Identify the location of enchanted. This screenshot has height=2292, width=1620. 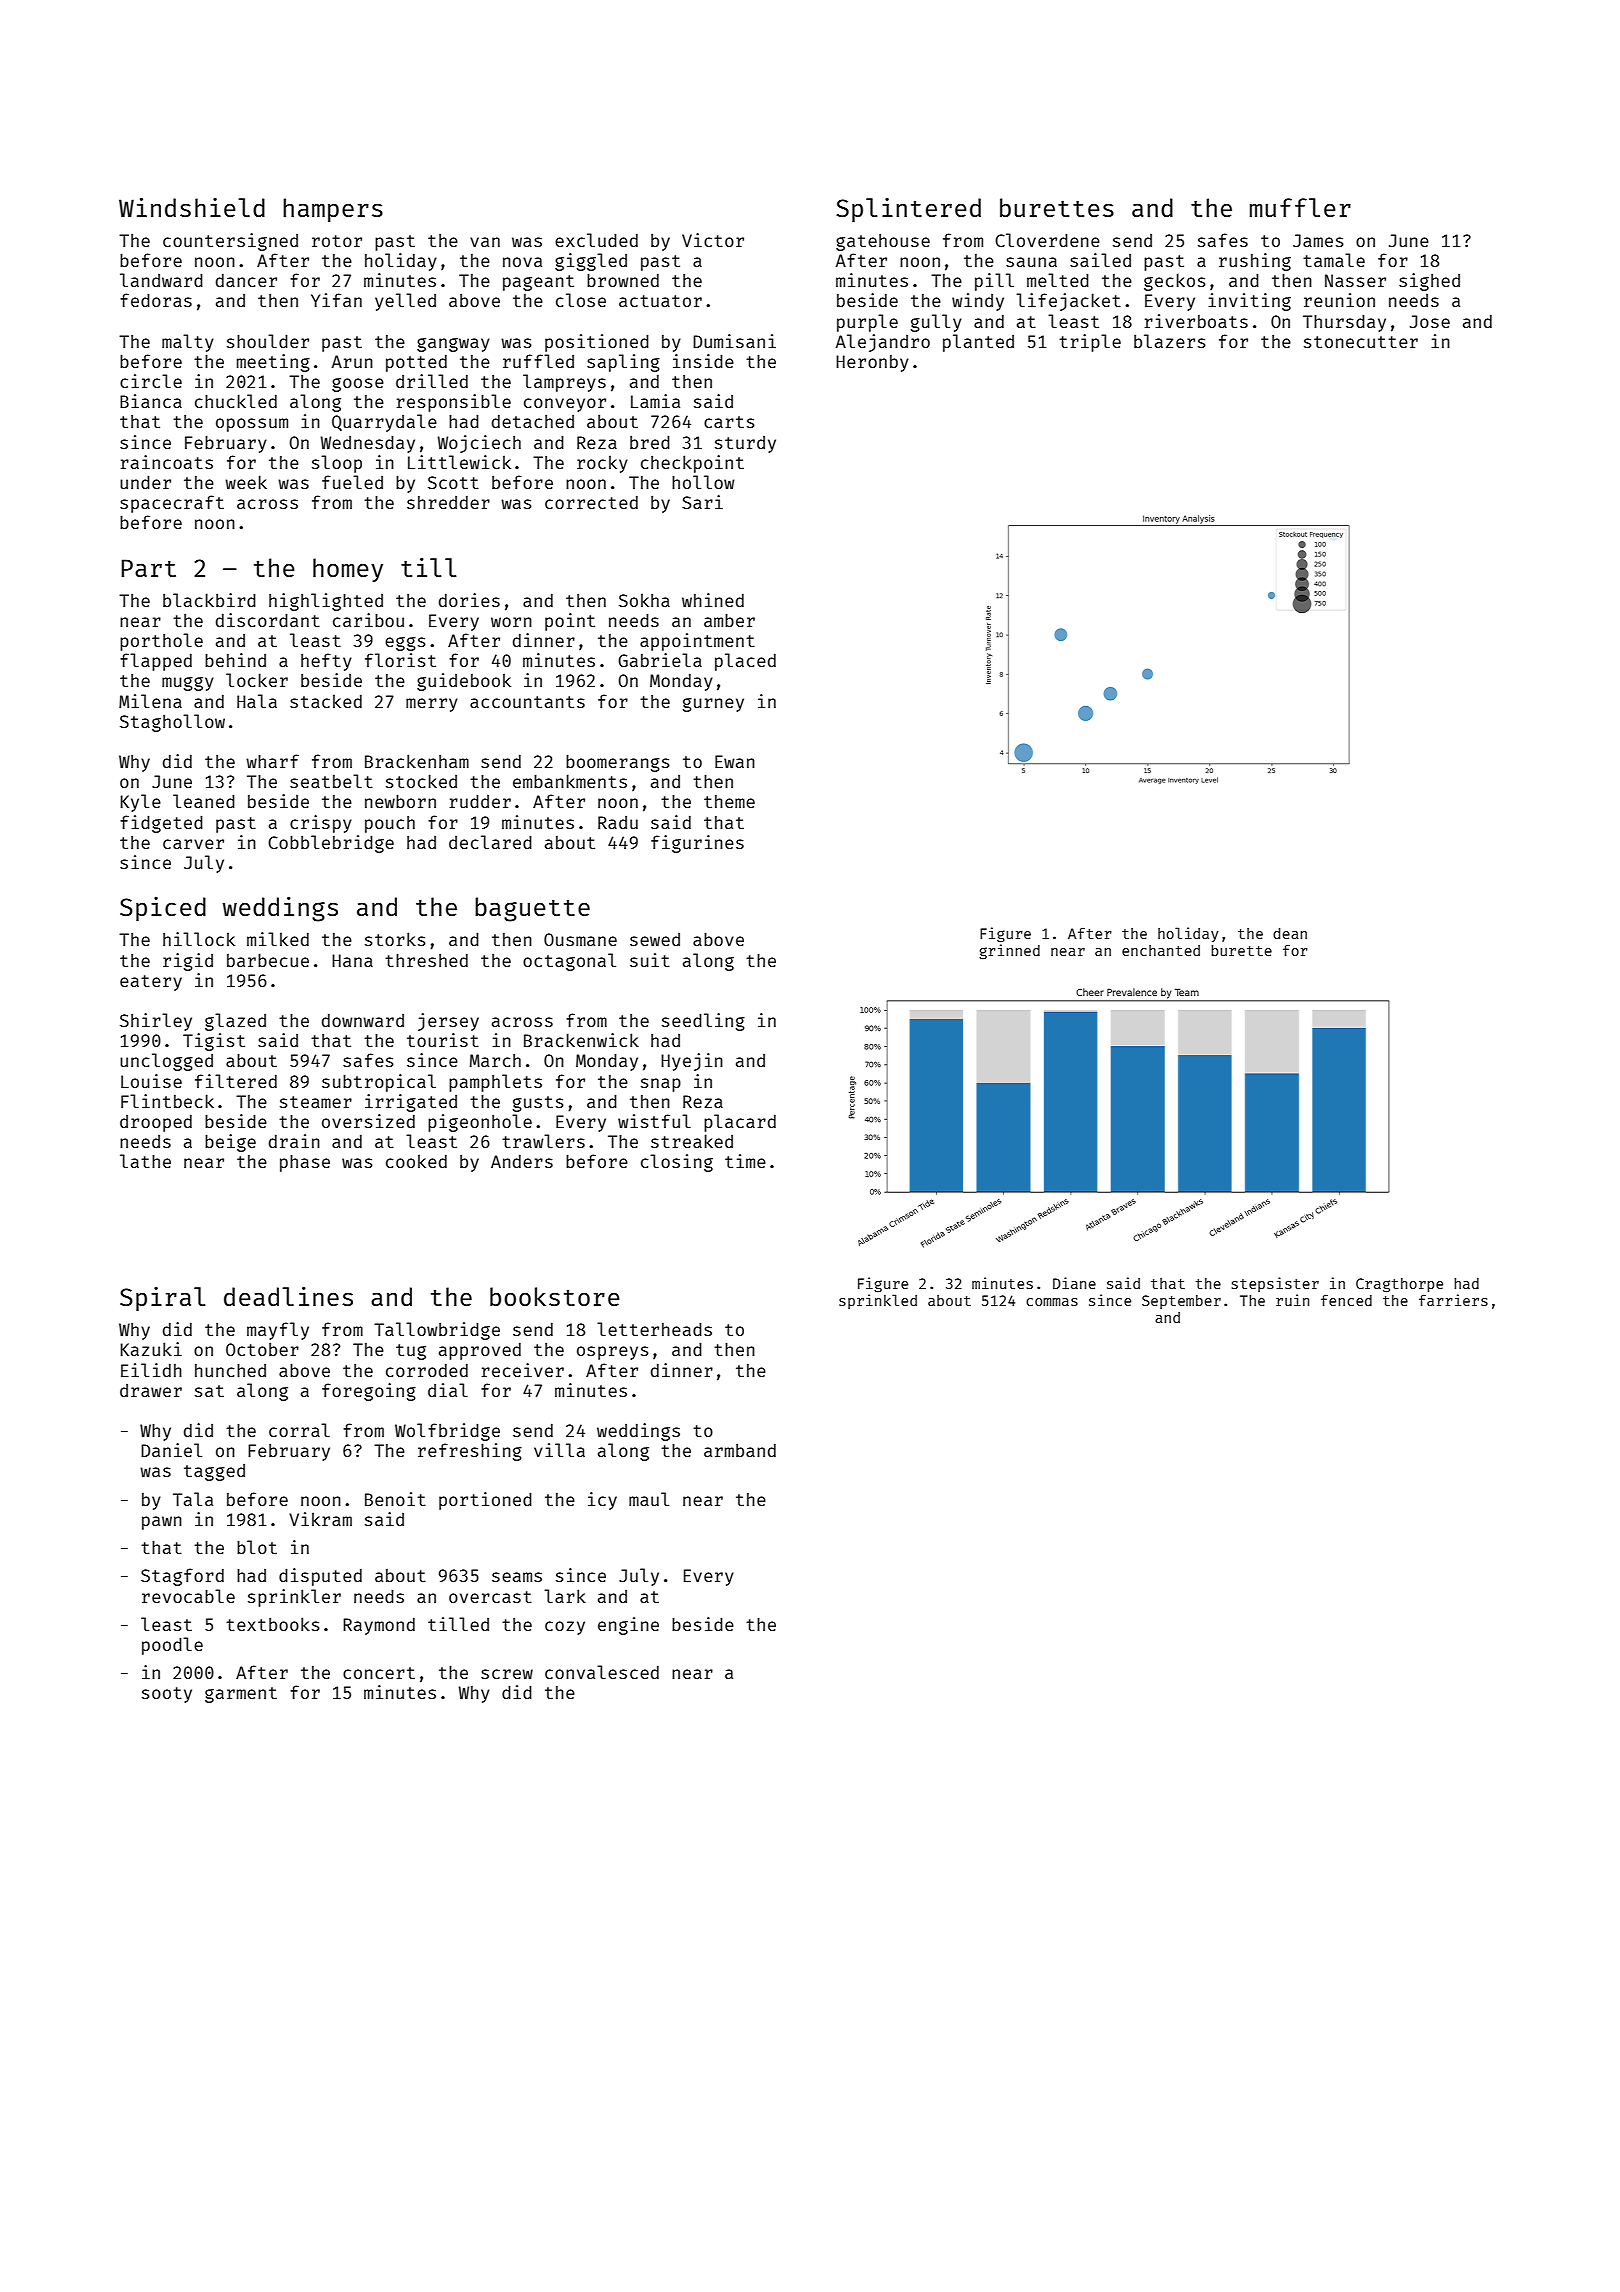
(1161, 950).
